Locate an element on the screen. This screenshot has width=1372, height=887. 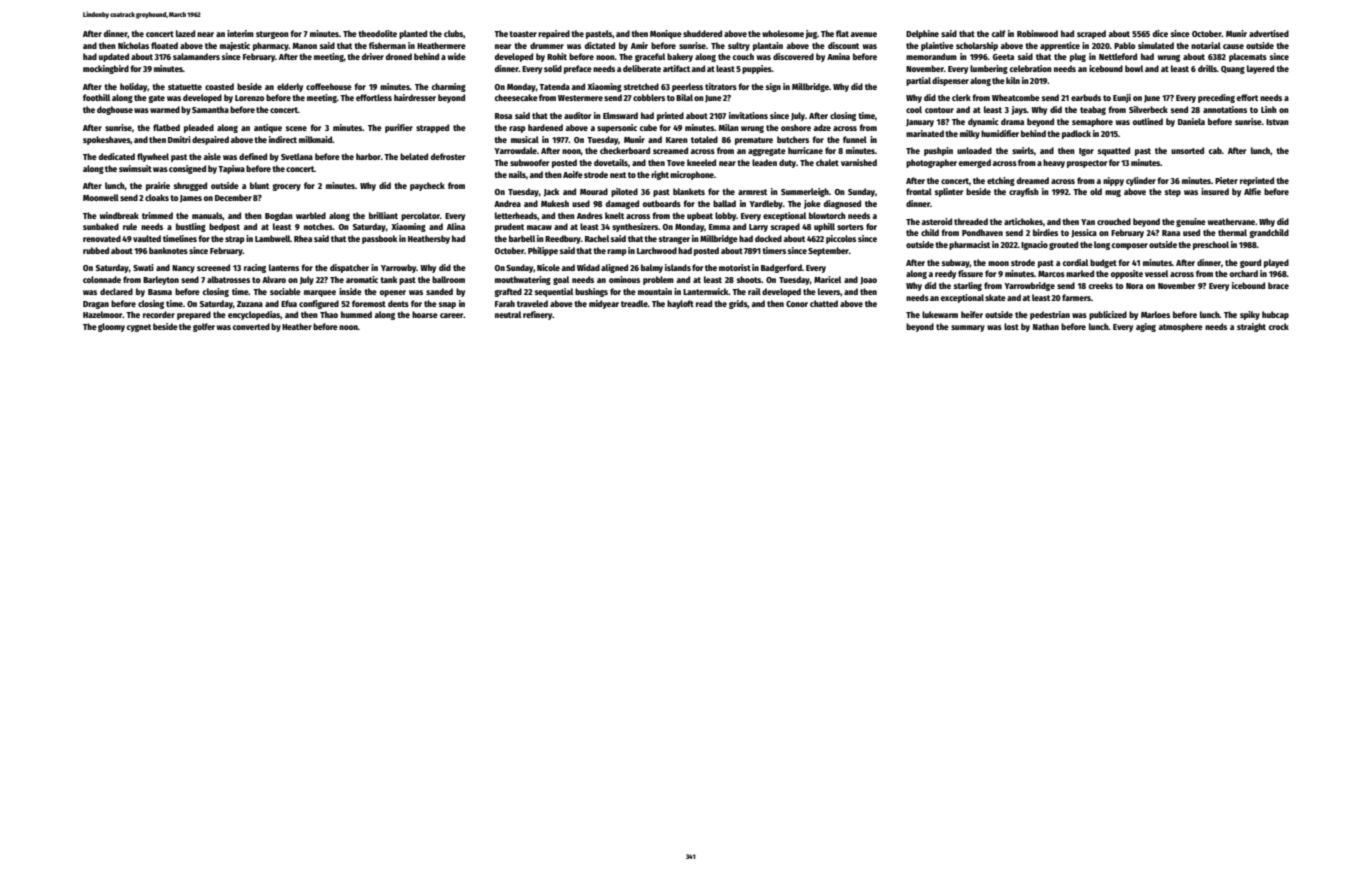
cab is located at coordinates (1215, 150).
